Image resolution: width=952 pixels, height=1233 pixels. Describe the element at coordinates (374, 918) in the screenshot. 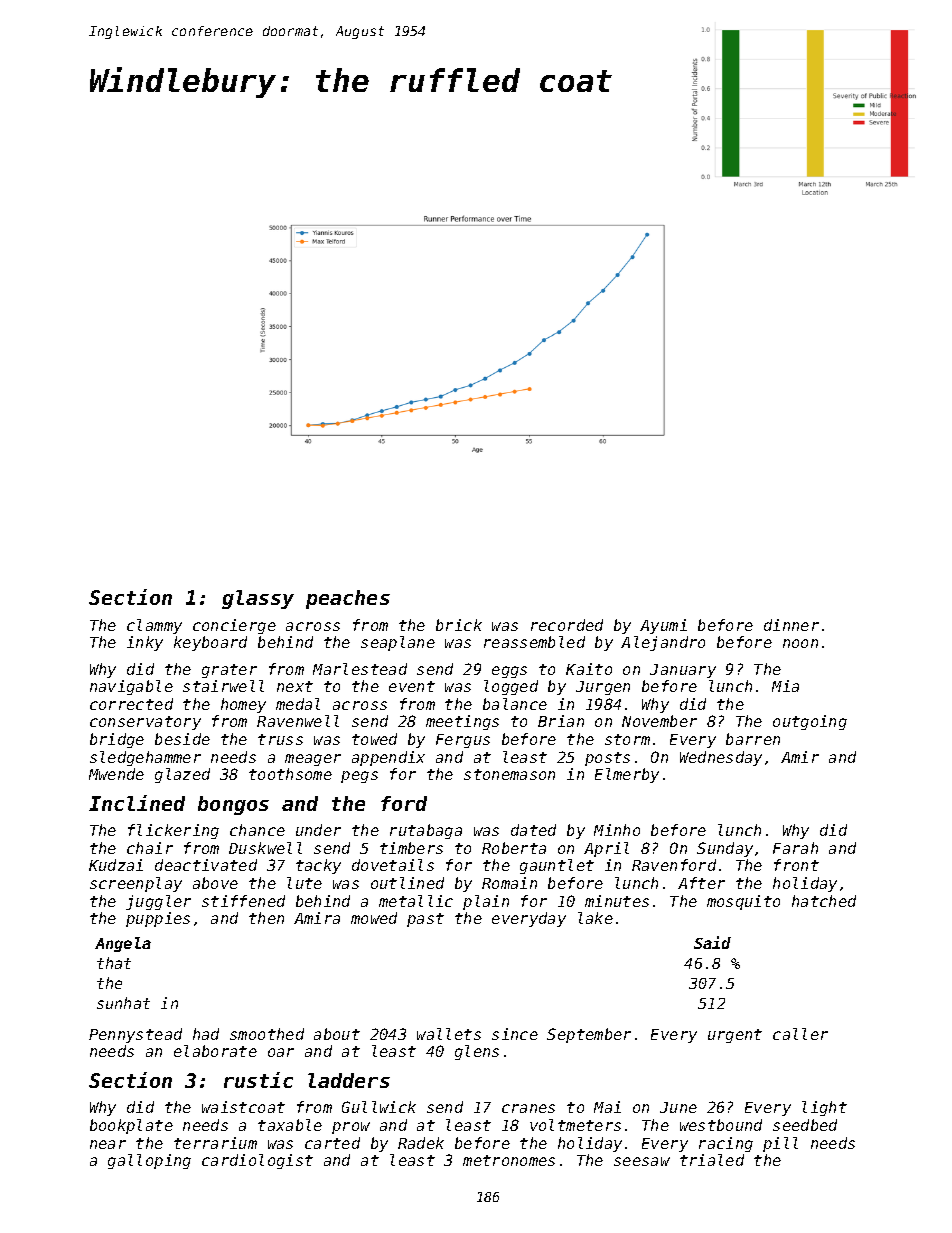

I see `mowed` at that location.
